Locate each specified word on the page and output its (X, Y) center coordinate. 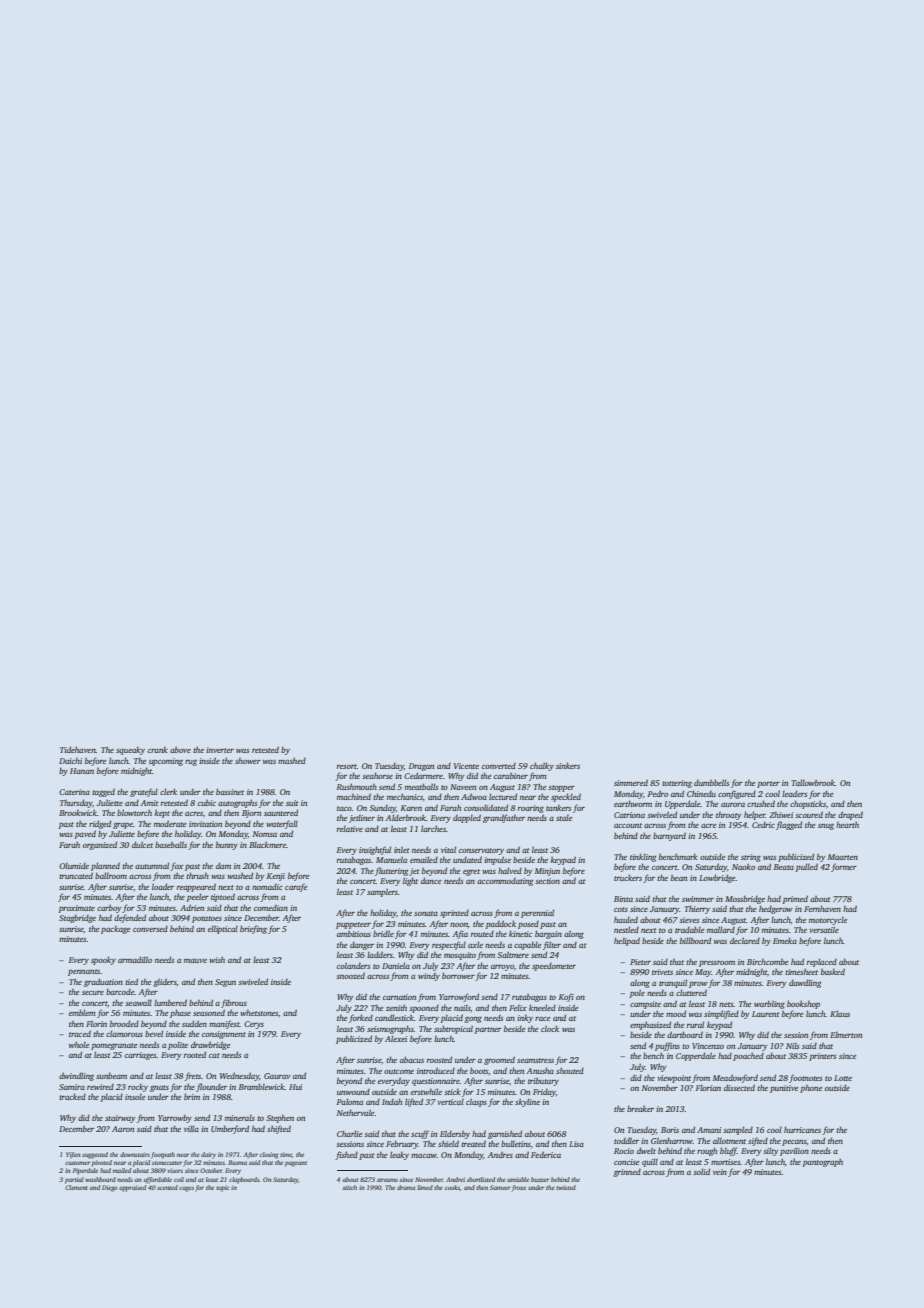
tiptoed (223, 897)
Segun (225, 983)
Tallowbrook (813, 782)
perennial (537, 913)
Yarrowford (459, 997)
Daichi (70, 761)
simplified (721, 1014)
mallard (721, 929)
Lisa (576, 1144)
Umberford (230, 1129)
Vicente (466, 766)
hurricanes (802, 1129)
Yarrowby (175, 1119)
